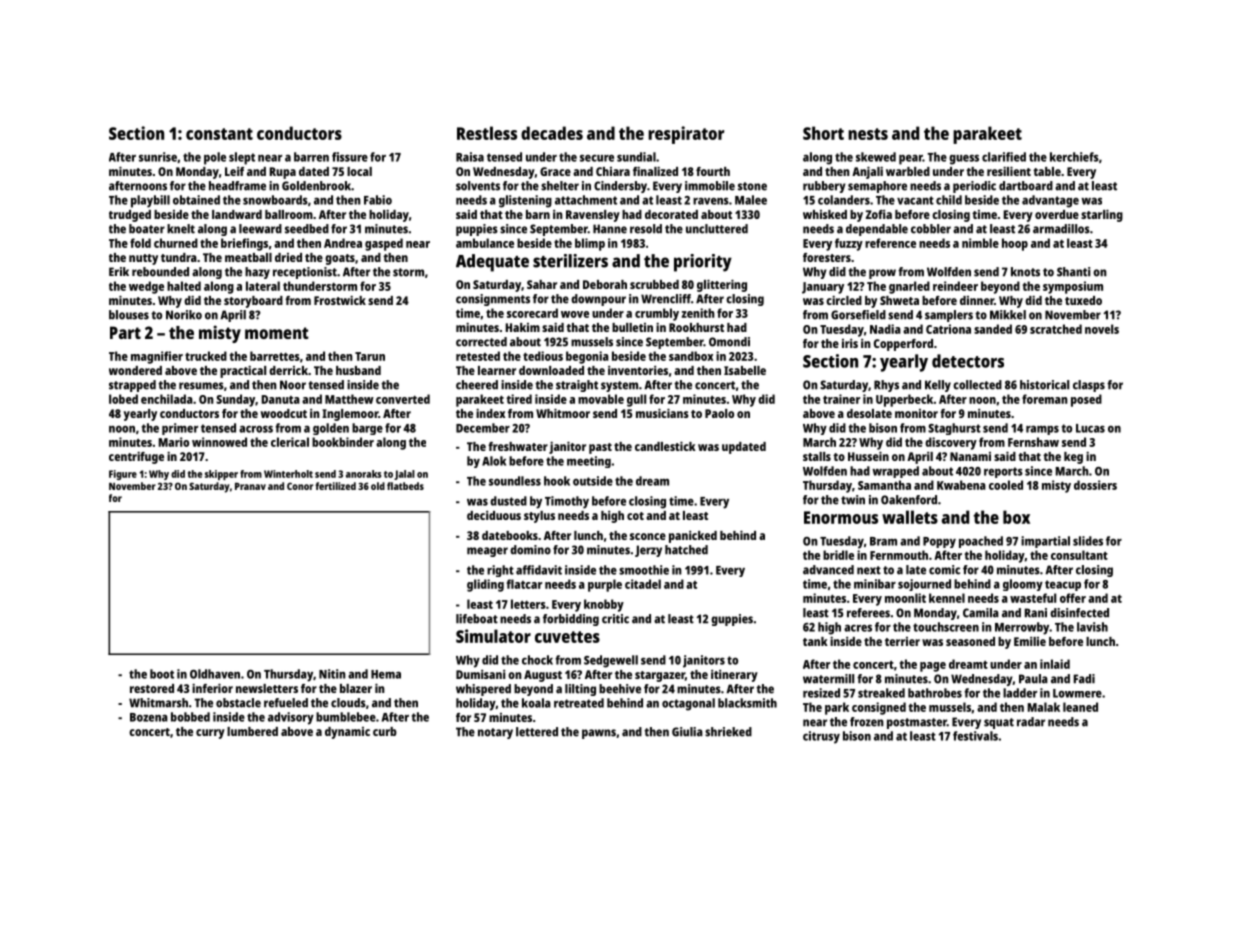 The image size is (1233, 952). What do you see at coordinates (1044, 707) in the screenshot?
I see `Malak` at bounding box center [1044, 707].
